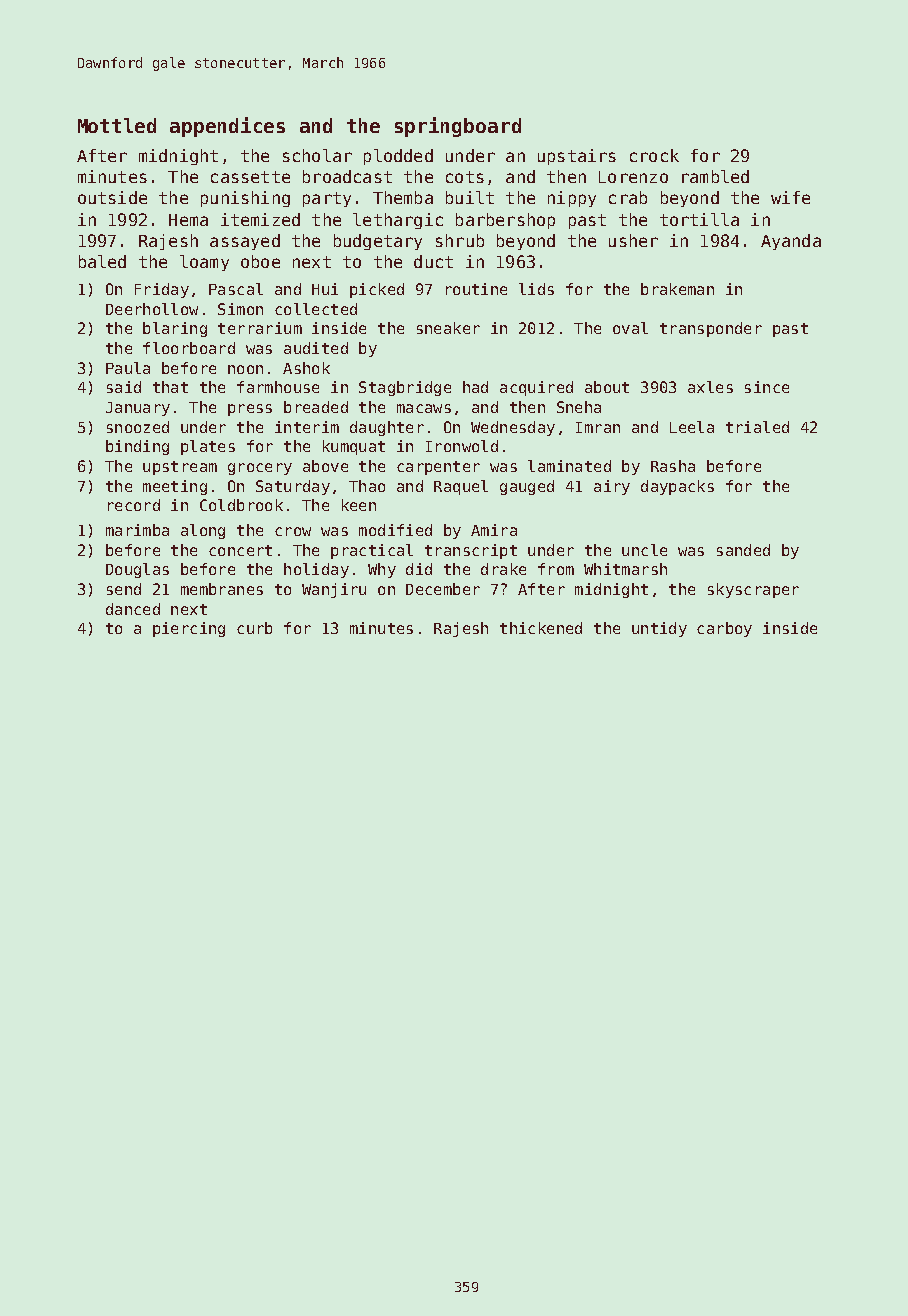 The width and height of the screenshot is (908, 1316). I want to click on axles, so click(710, 387).
